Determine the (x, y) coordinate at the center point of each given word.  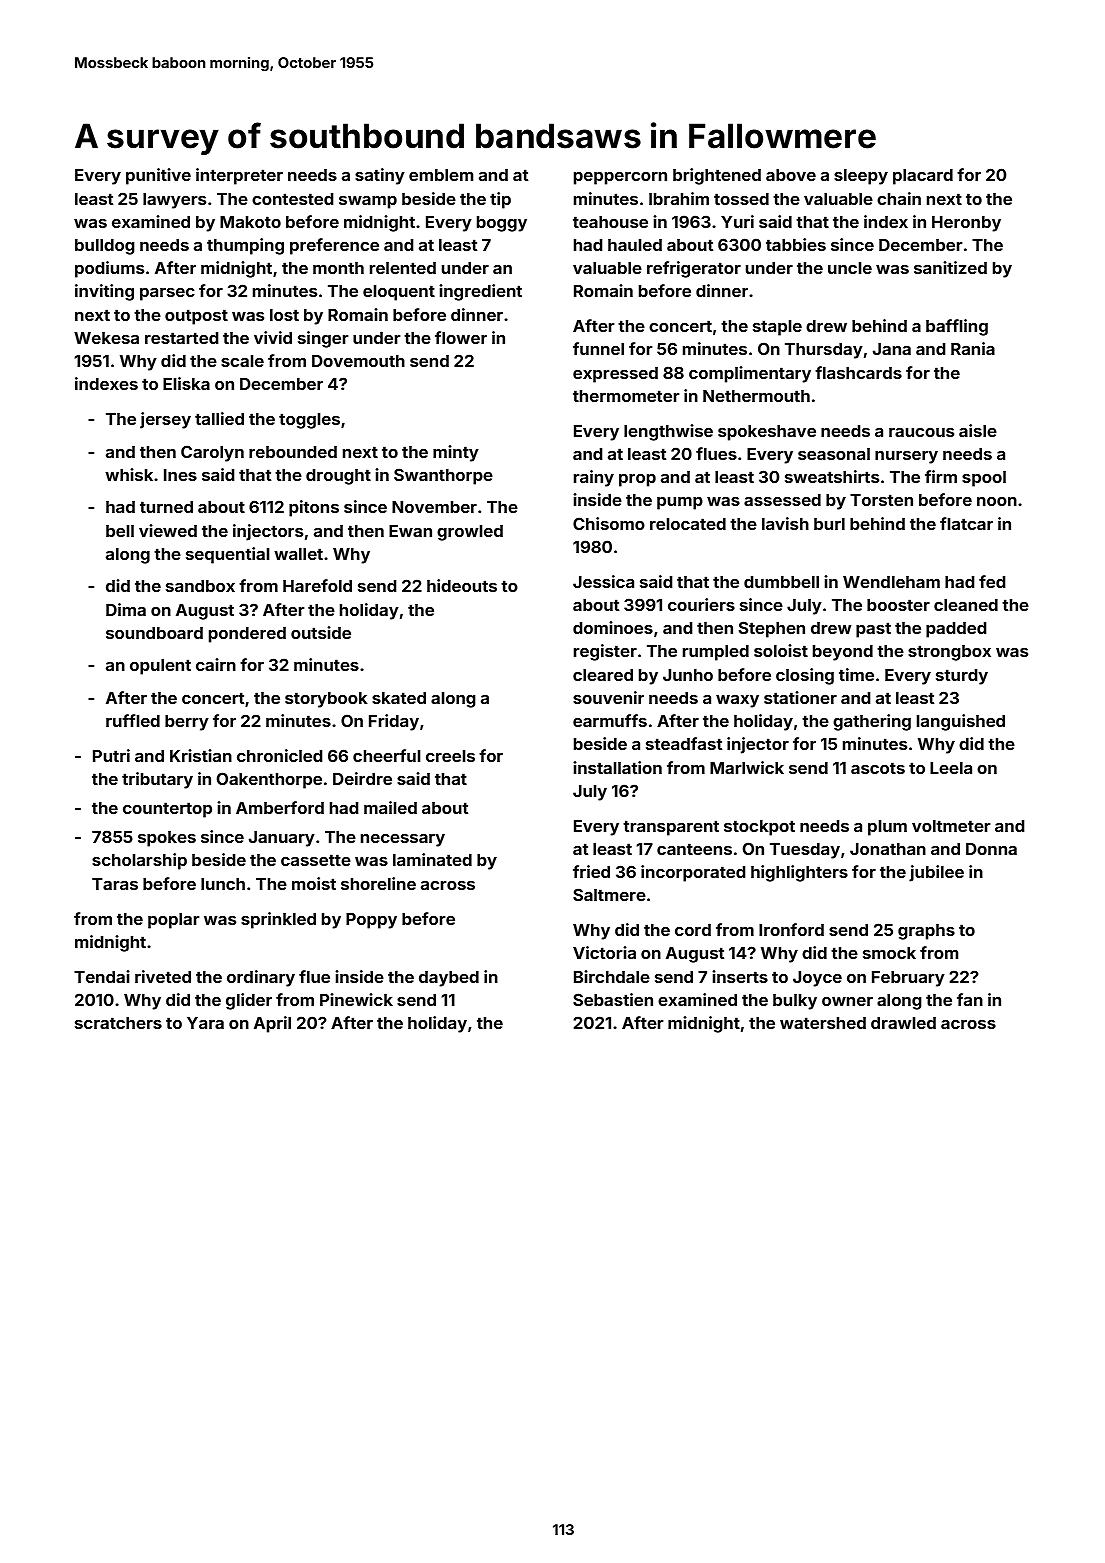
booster (898, 605)
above (791, 175)
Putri (111, 755)
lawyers (174, 201)
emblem (441, 175)
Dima (126, 609)
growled (470, 533)
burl (829, 524)
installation (617, 767)
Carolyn (212, 453)
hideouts (462, 585)
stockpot (759, 828)
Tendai (102, 976)
